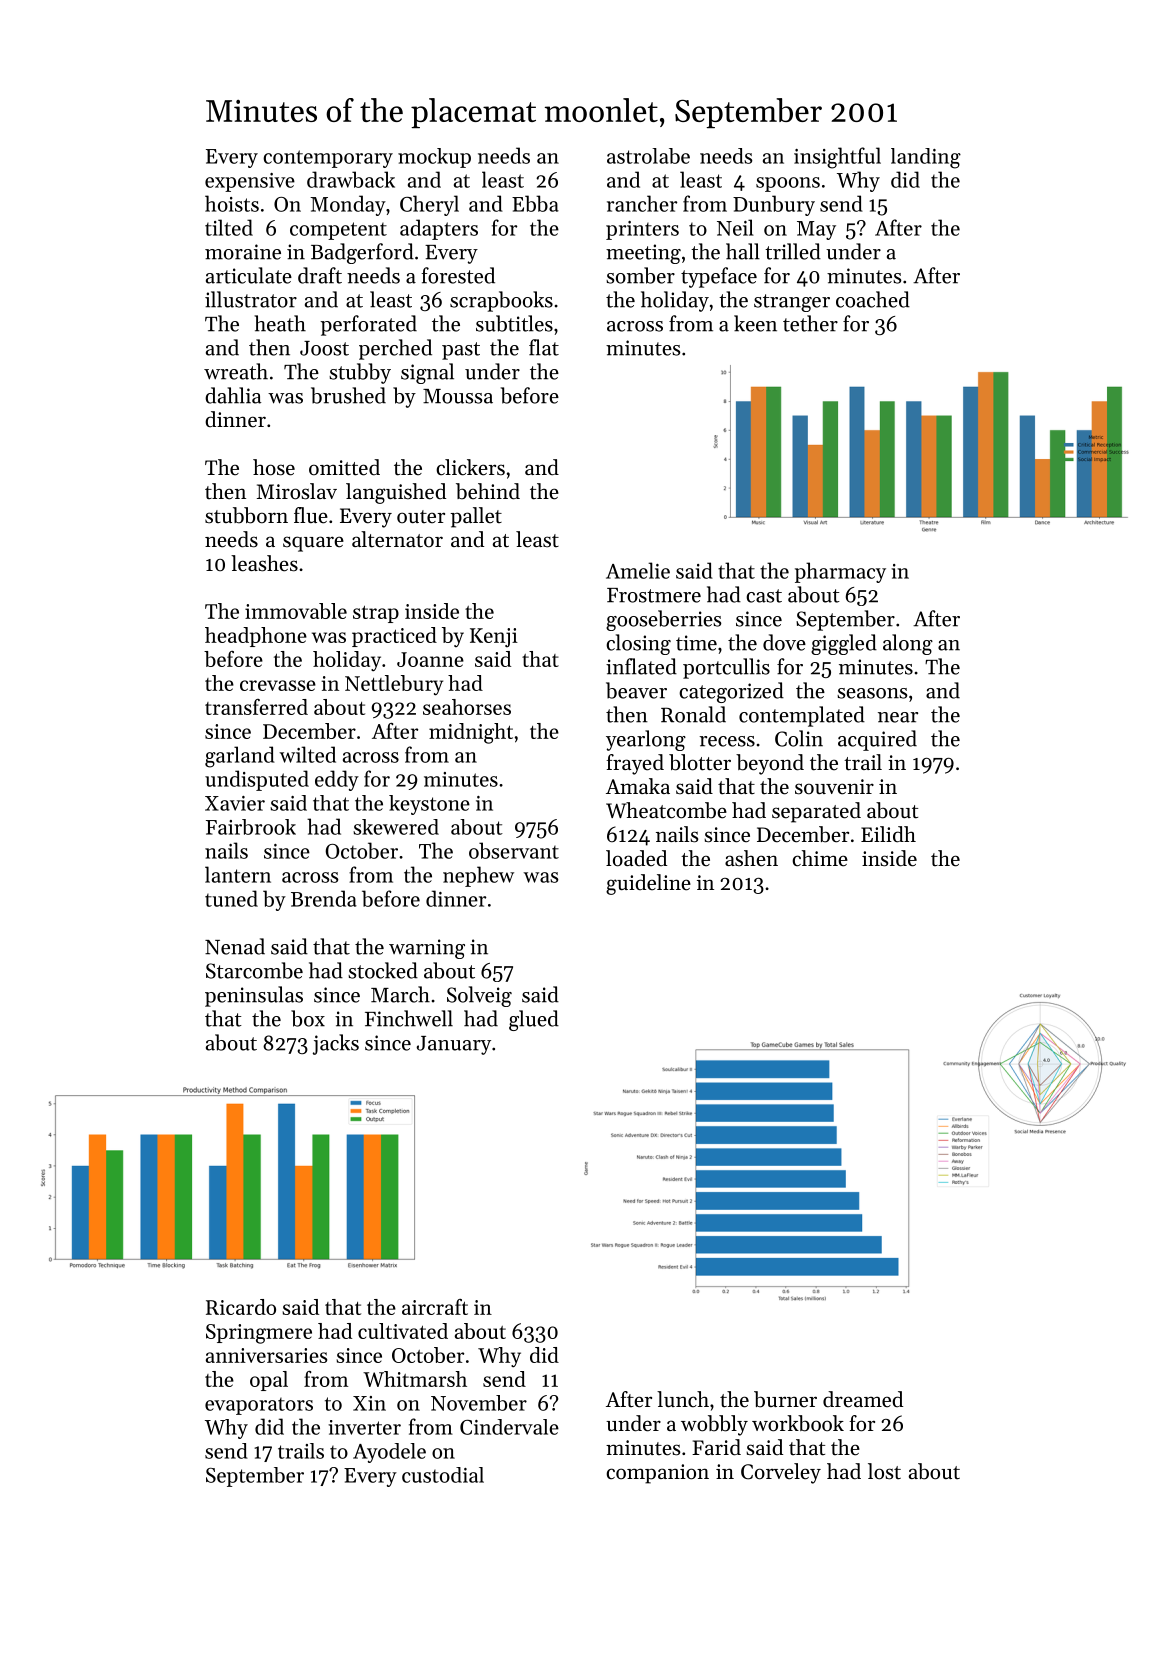 The image size is (1165, 1654). Describe the element at coordinates (683, 1399) in the image. I see `lunch` at that location.
